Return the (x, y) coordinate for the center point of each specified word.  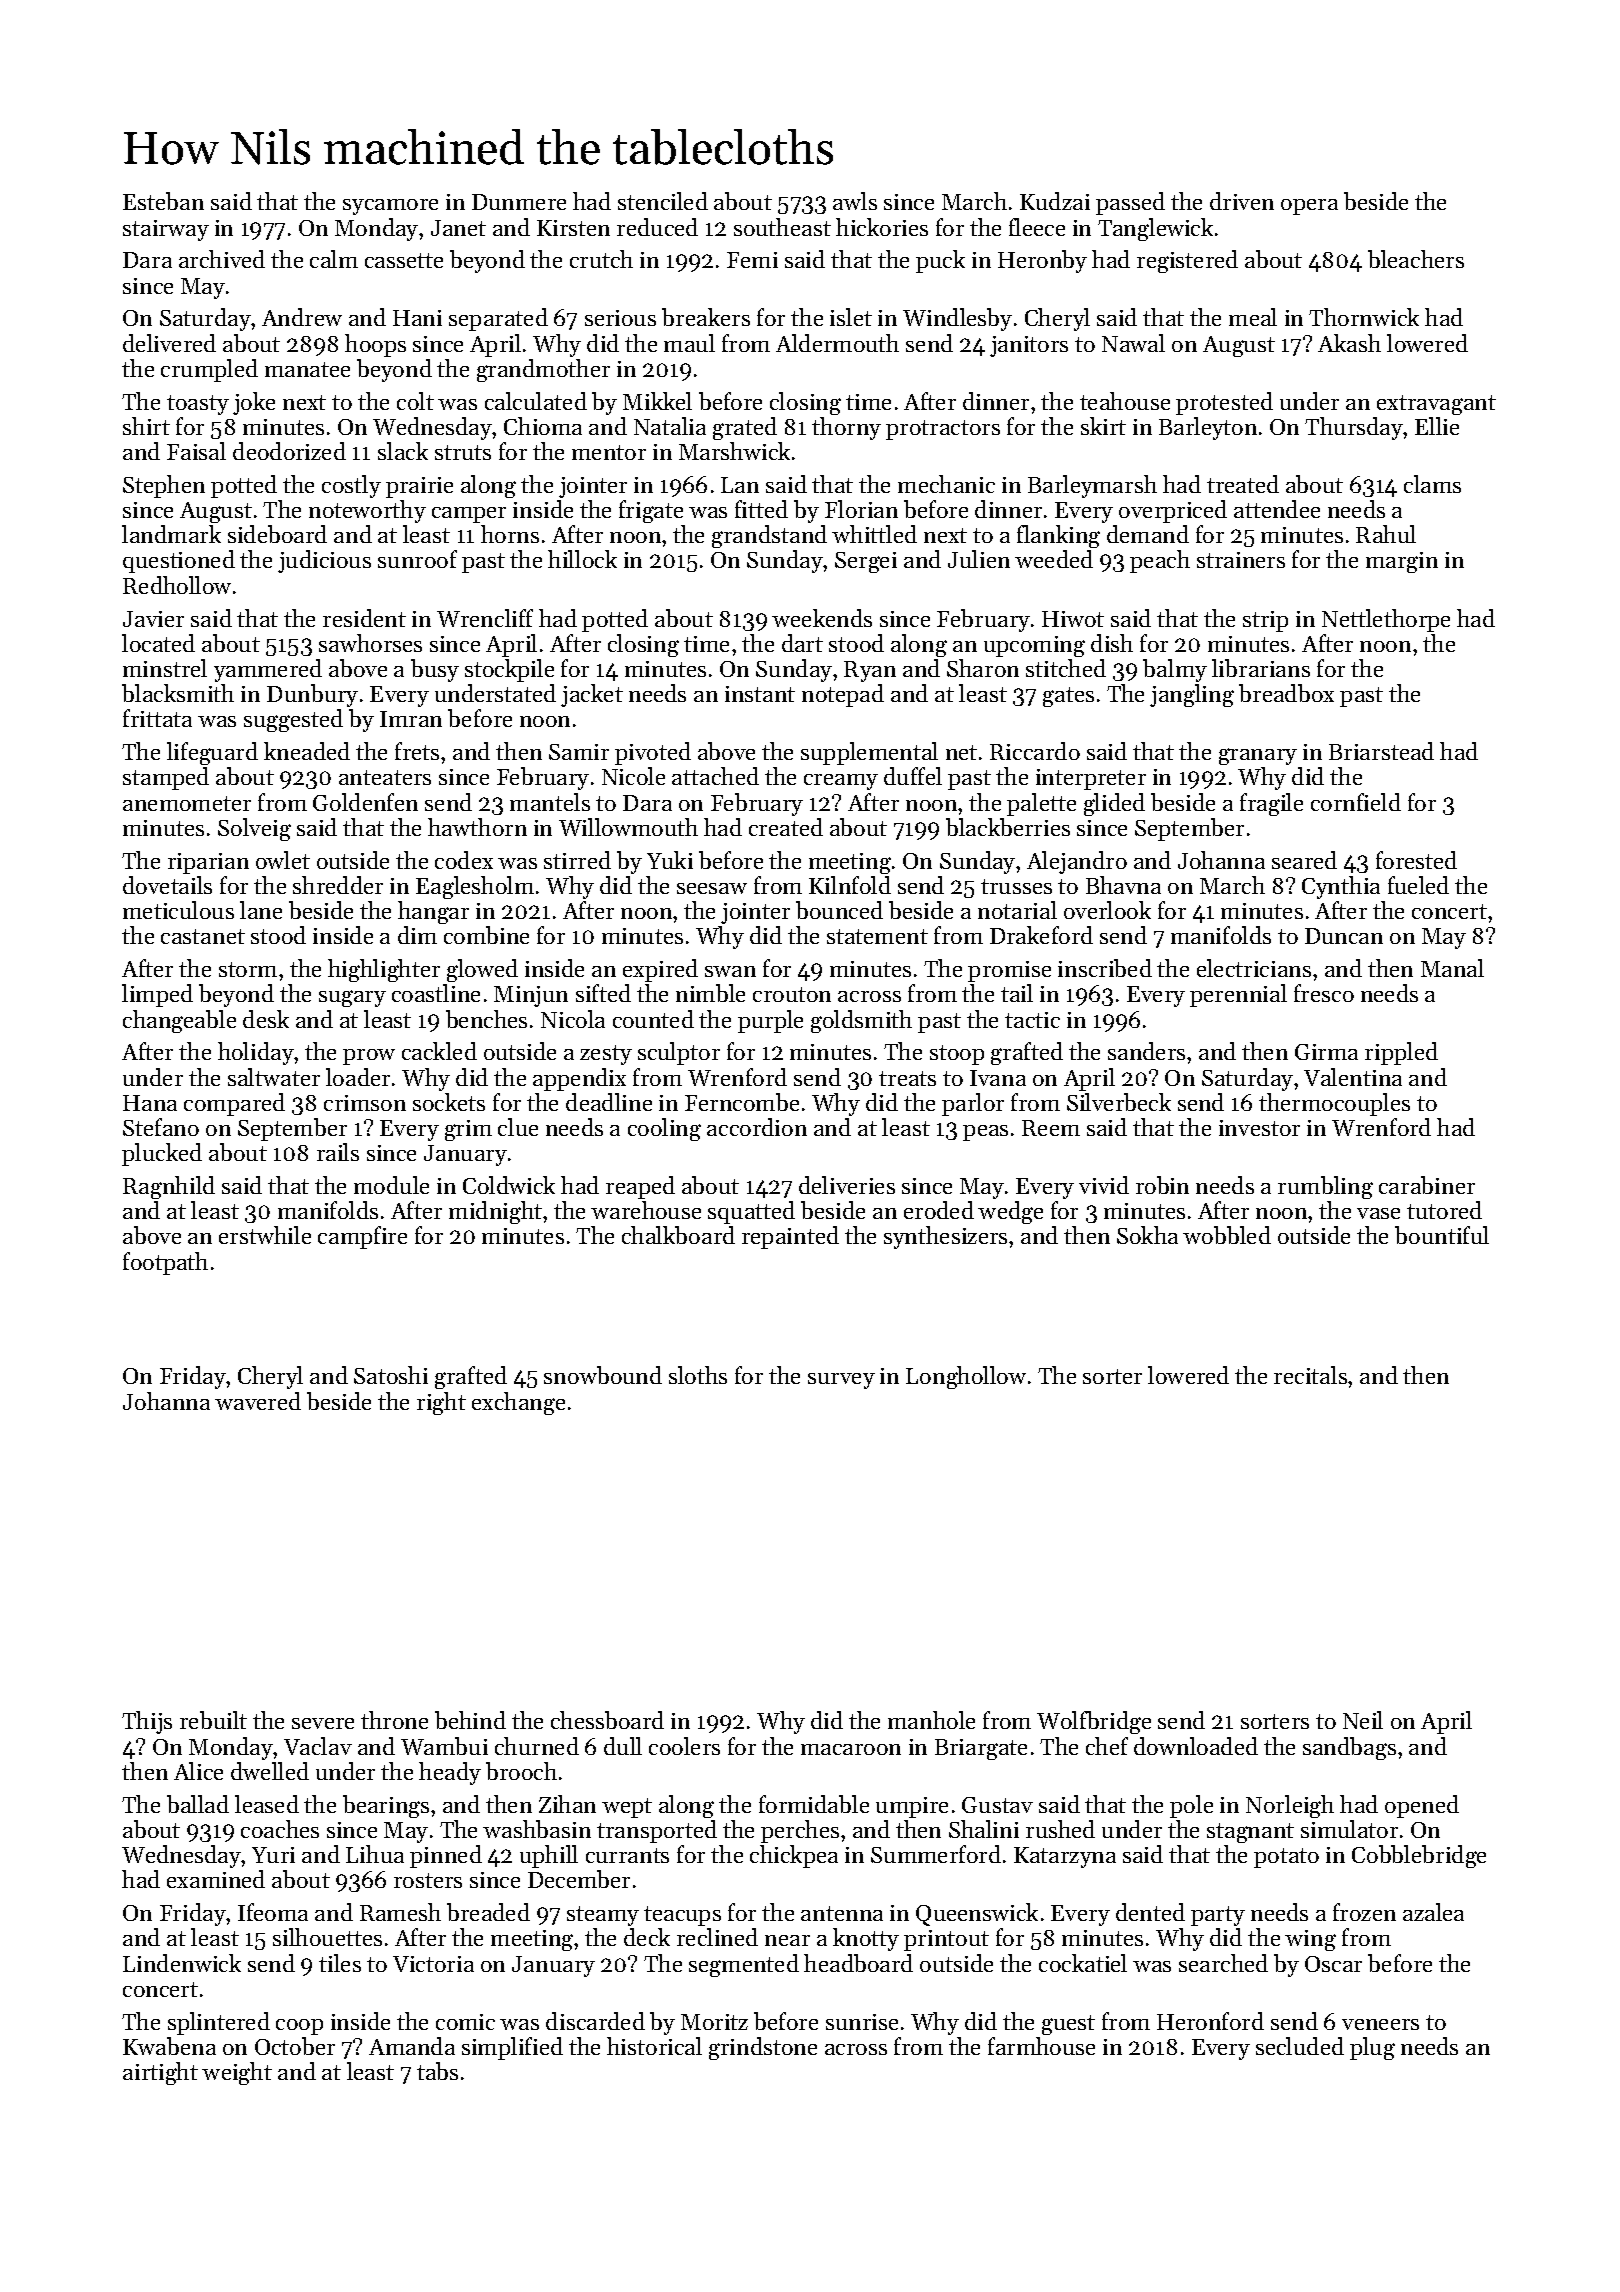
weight (237, 2073)
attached (715, 776)
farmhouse (1041, 2046)
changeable (179, 1021)
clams (1432, 484)
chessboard (607, 1720)
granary (1258, 756)
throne (394, 1720)
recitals (1310, 1375)
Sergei (866, 562)
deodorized (289, 451)
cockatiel (1083, 1963)
